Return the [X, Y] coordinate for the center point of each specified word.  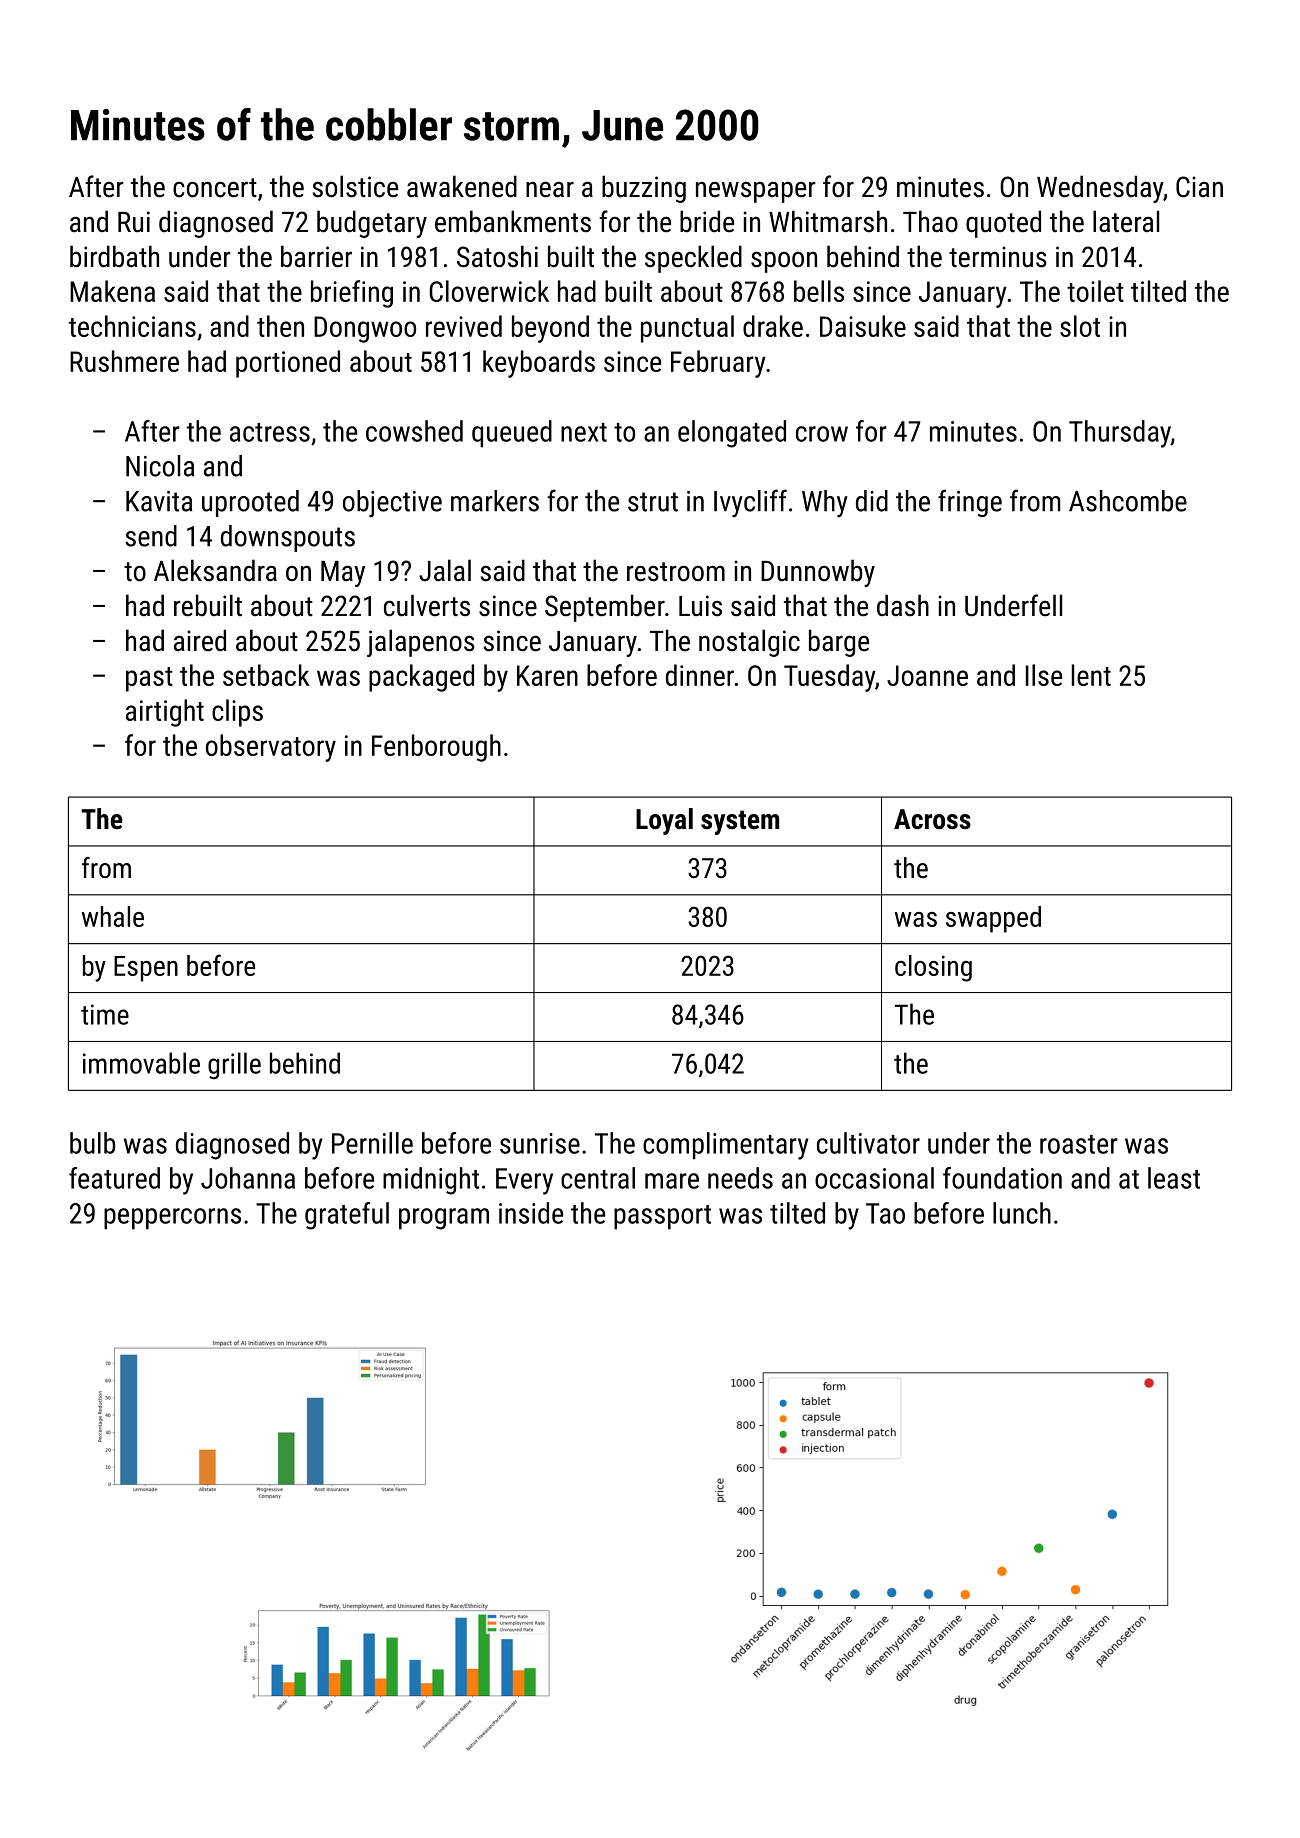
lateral [1126, 221]
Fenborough [436, 748]
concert [215, 188]
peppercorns [172, 1219]
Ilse [1044, 675]
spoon [784, 262]
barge [839, 643]
